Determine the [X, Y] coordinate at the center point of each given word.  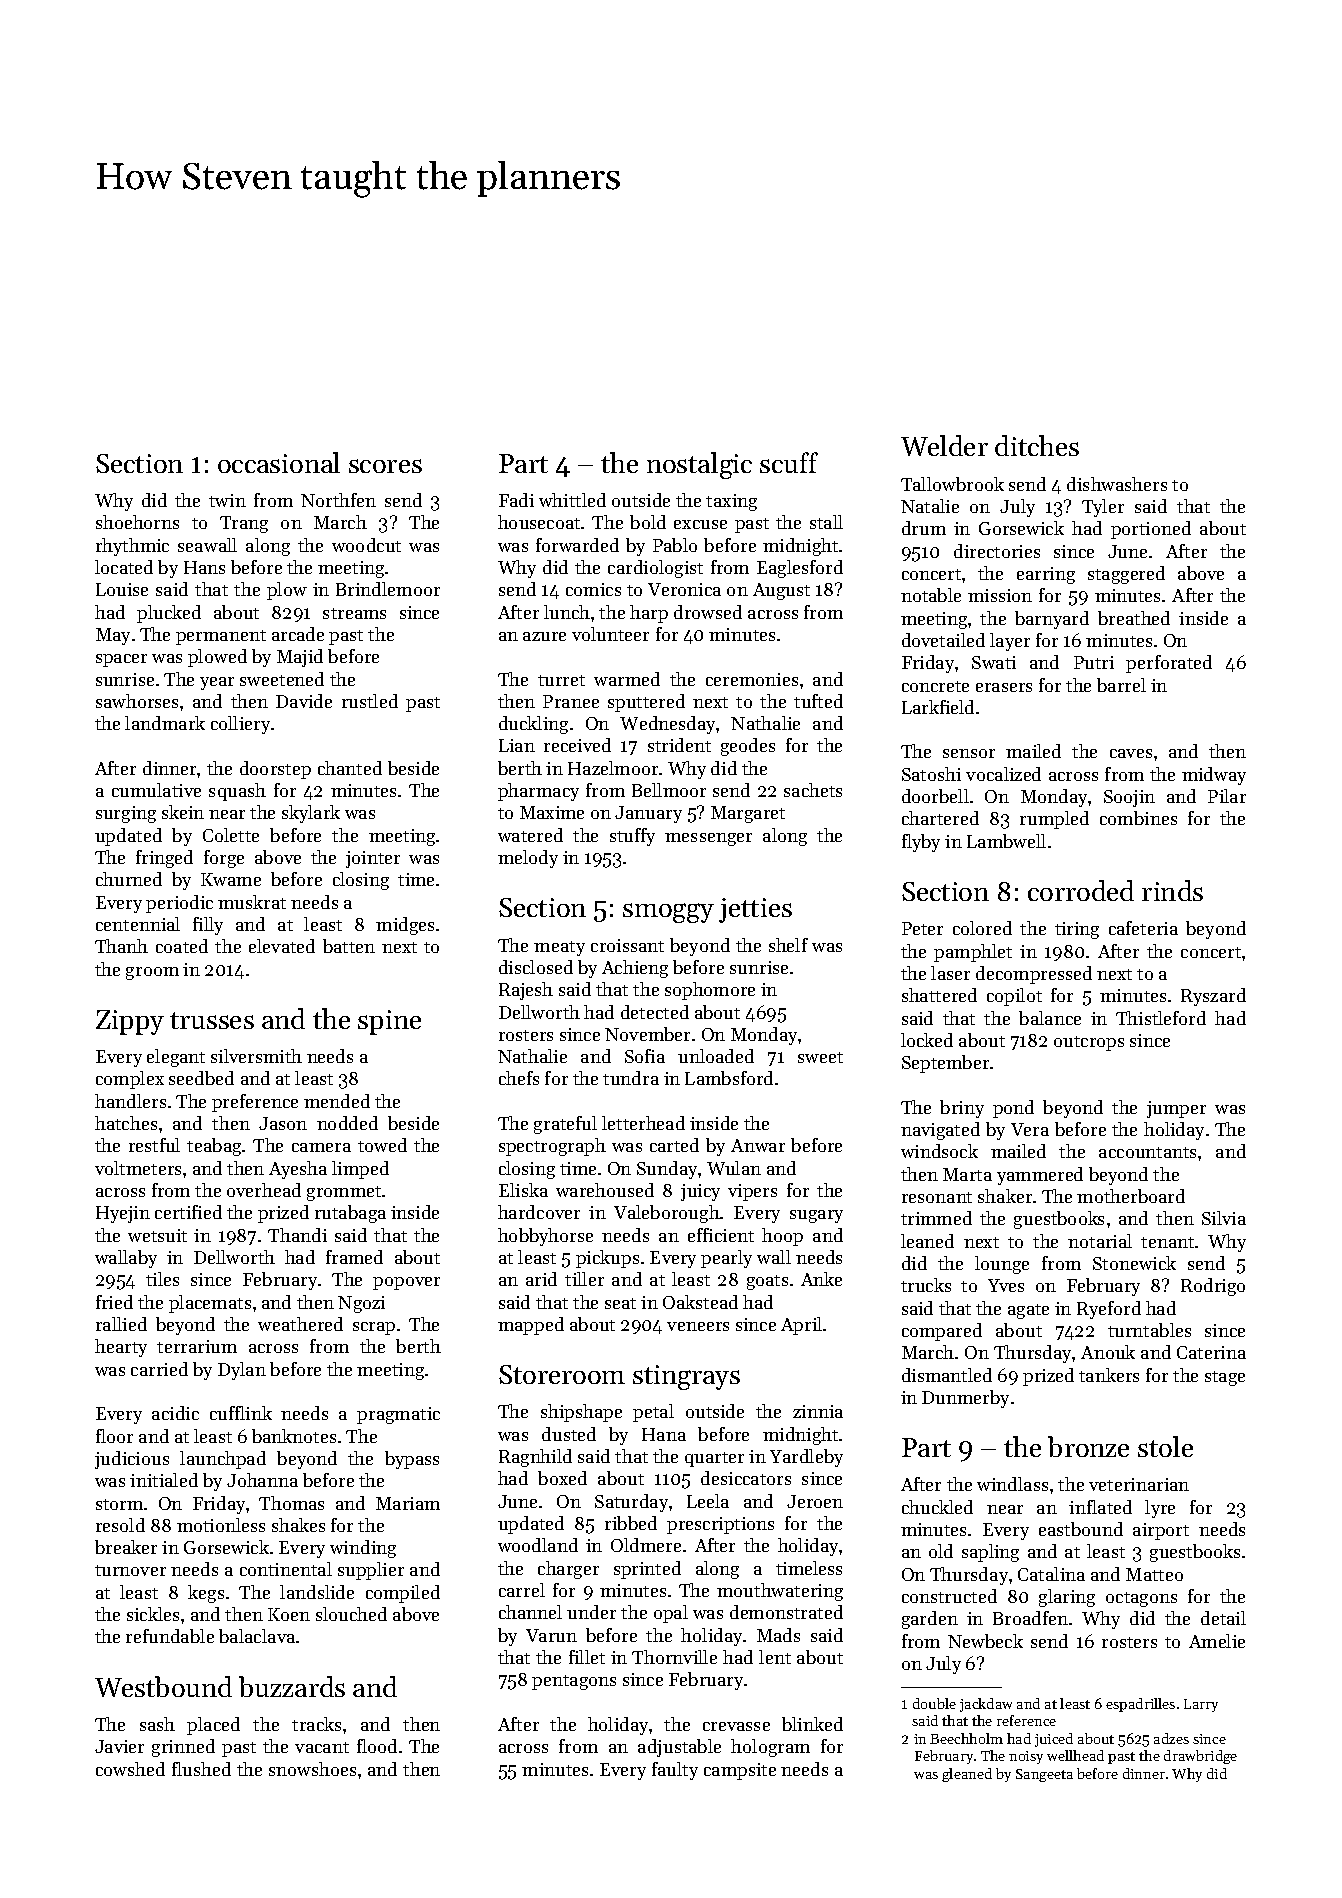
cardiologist [655, 569]
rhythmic [132, 547]
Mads [778, 1635]
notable [931, 595]
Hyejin [123, 1214]
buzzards [292, 1686]
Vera [1030, 1129]
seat [620, 1303]
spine [389, 1022]
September [945, 1064]
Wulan [734, 1168]
